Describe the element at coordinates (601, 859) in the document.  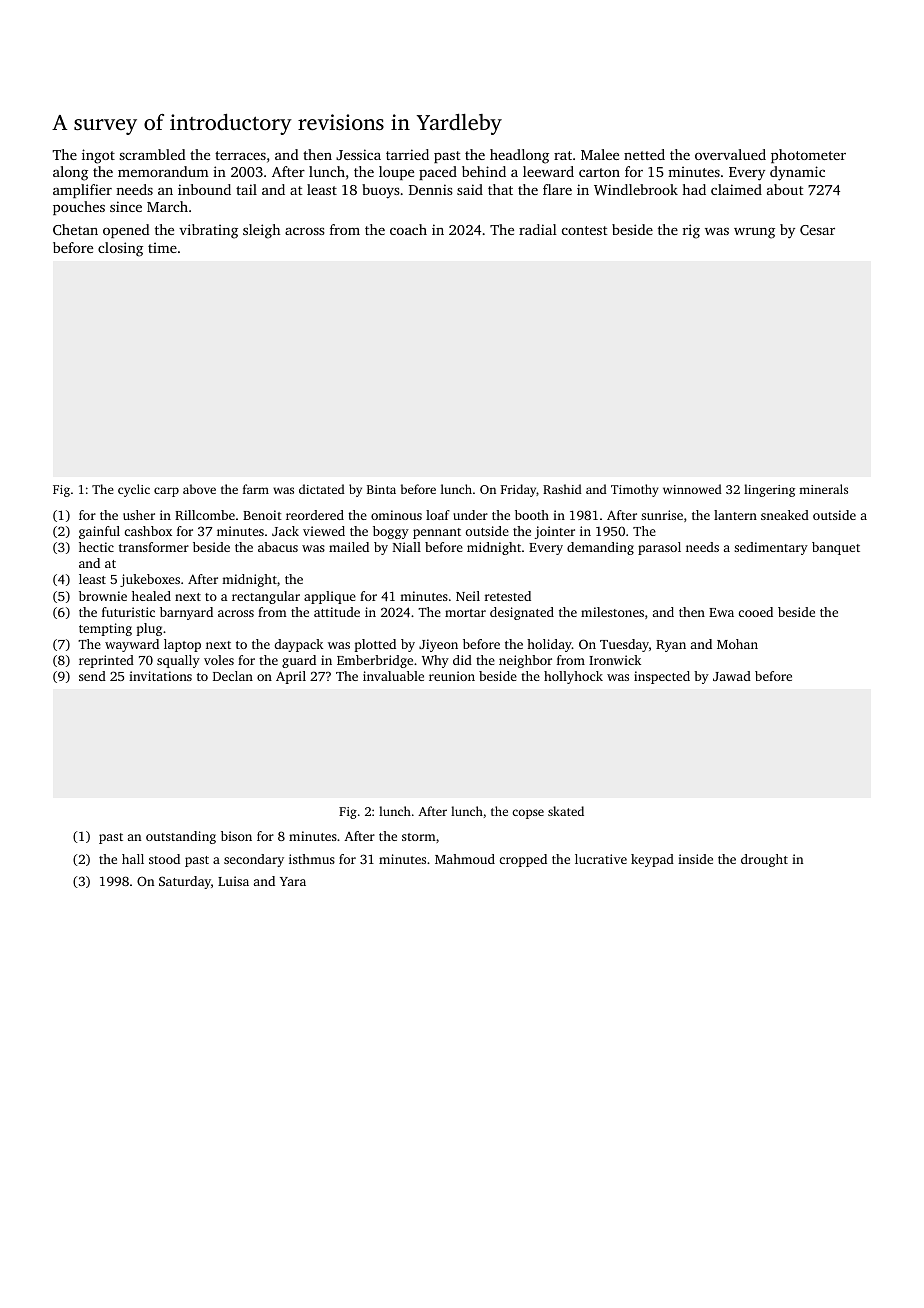
I see `lucrative` at that location.
